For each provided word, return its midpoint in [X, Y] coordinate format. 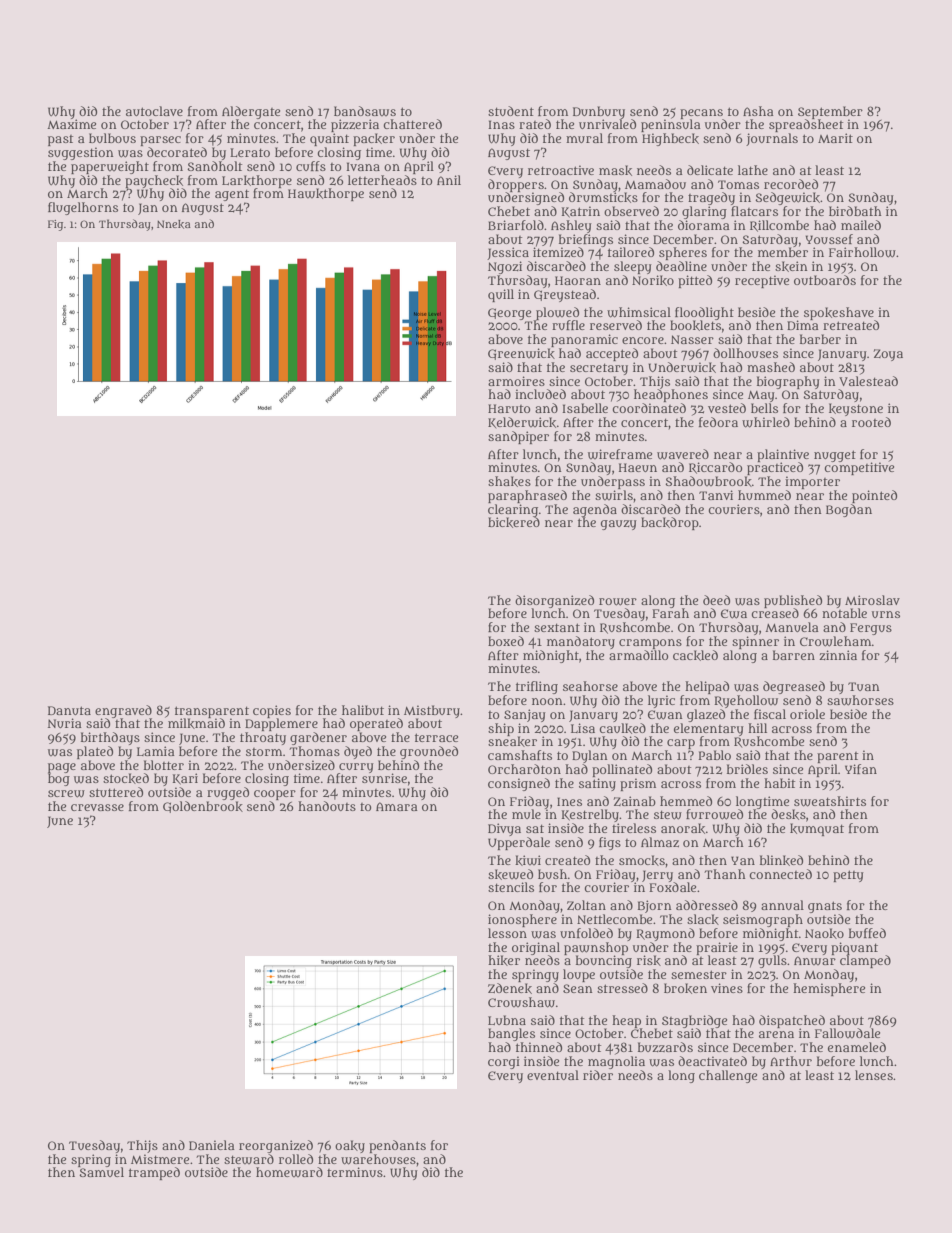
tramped [154, 1173]
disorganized [554, 601]
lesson [507, 933]
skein [791, 266]
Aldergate [251, 112]
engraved [123, 711]
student [511, 111]
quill [501, 295]
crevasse [97, 807]
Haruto [509, 408]
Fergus [871, 629]
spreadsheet [806, 125]
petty [848, 876]
